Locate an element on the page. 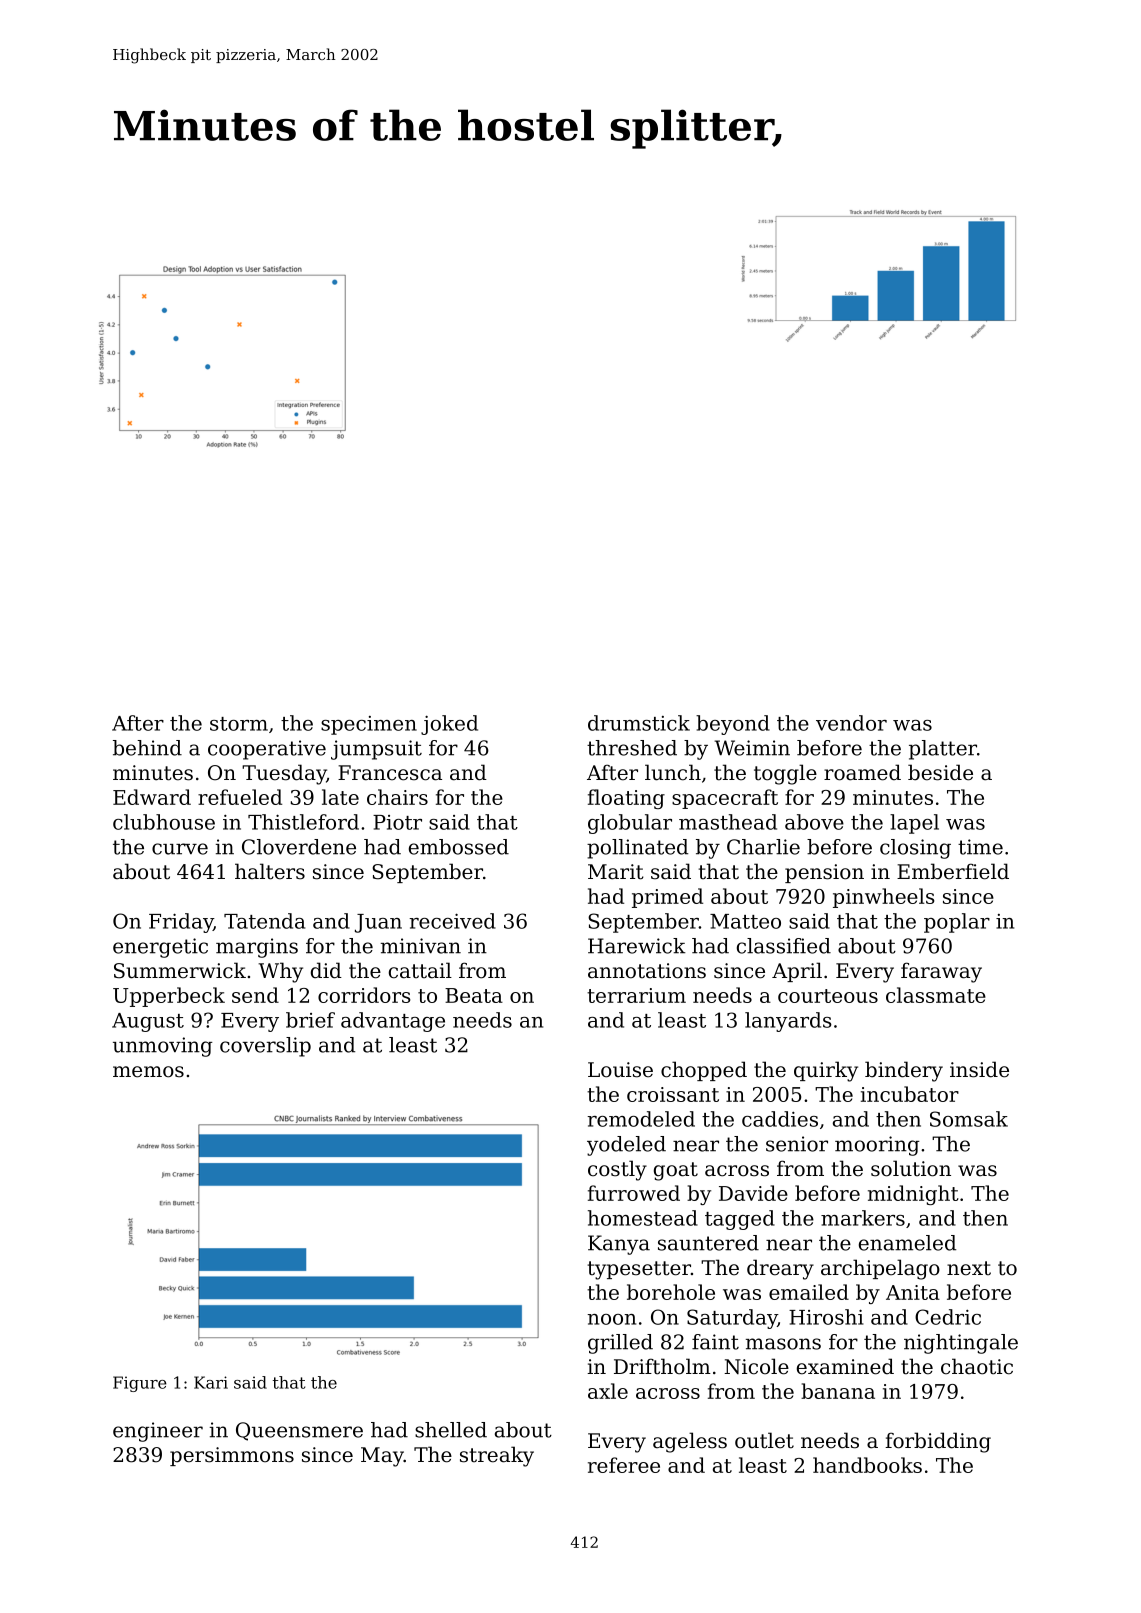 The image size is (1141, 1613). Cedric is located at coordinates (948, 1317).
